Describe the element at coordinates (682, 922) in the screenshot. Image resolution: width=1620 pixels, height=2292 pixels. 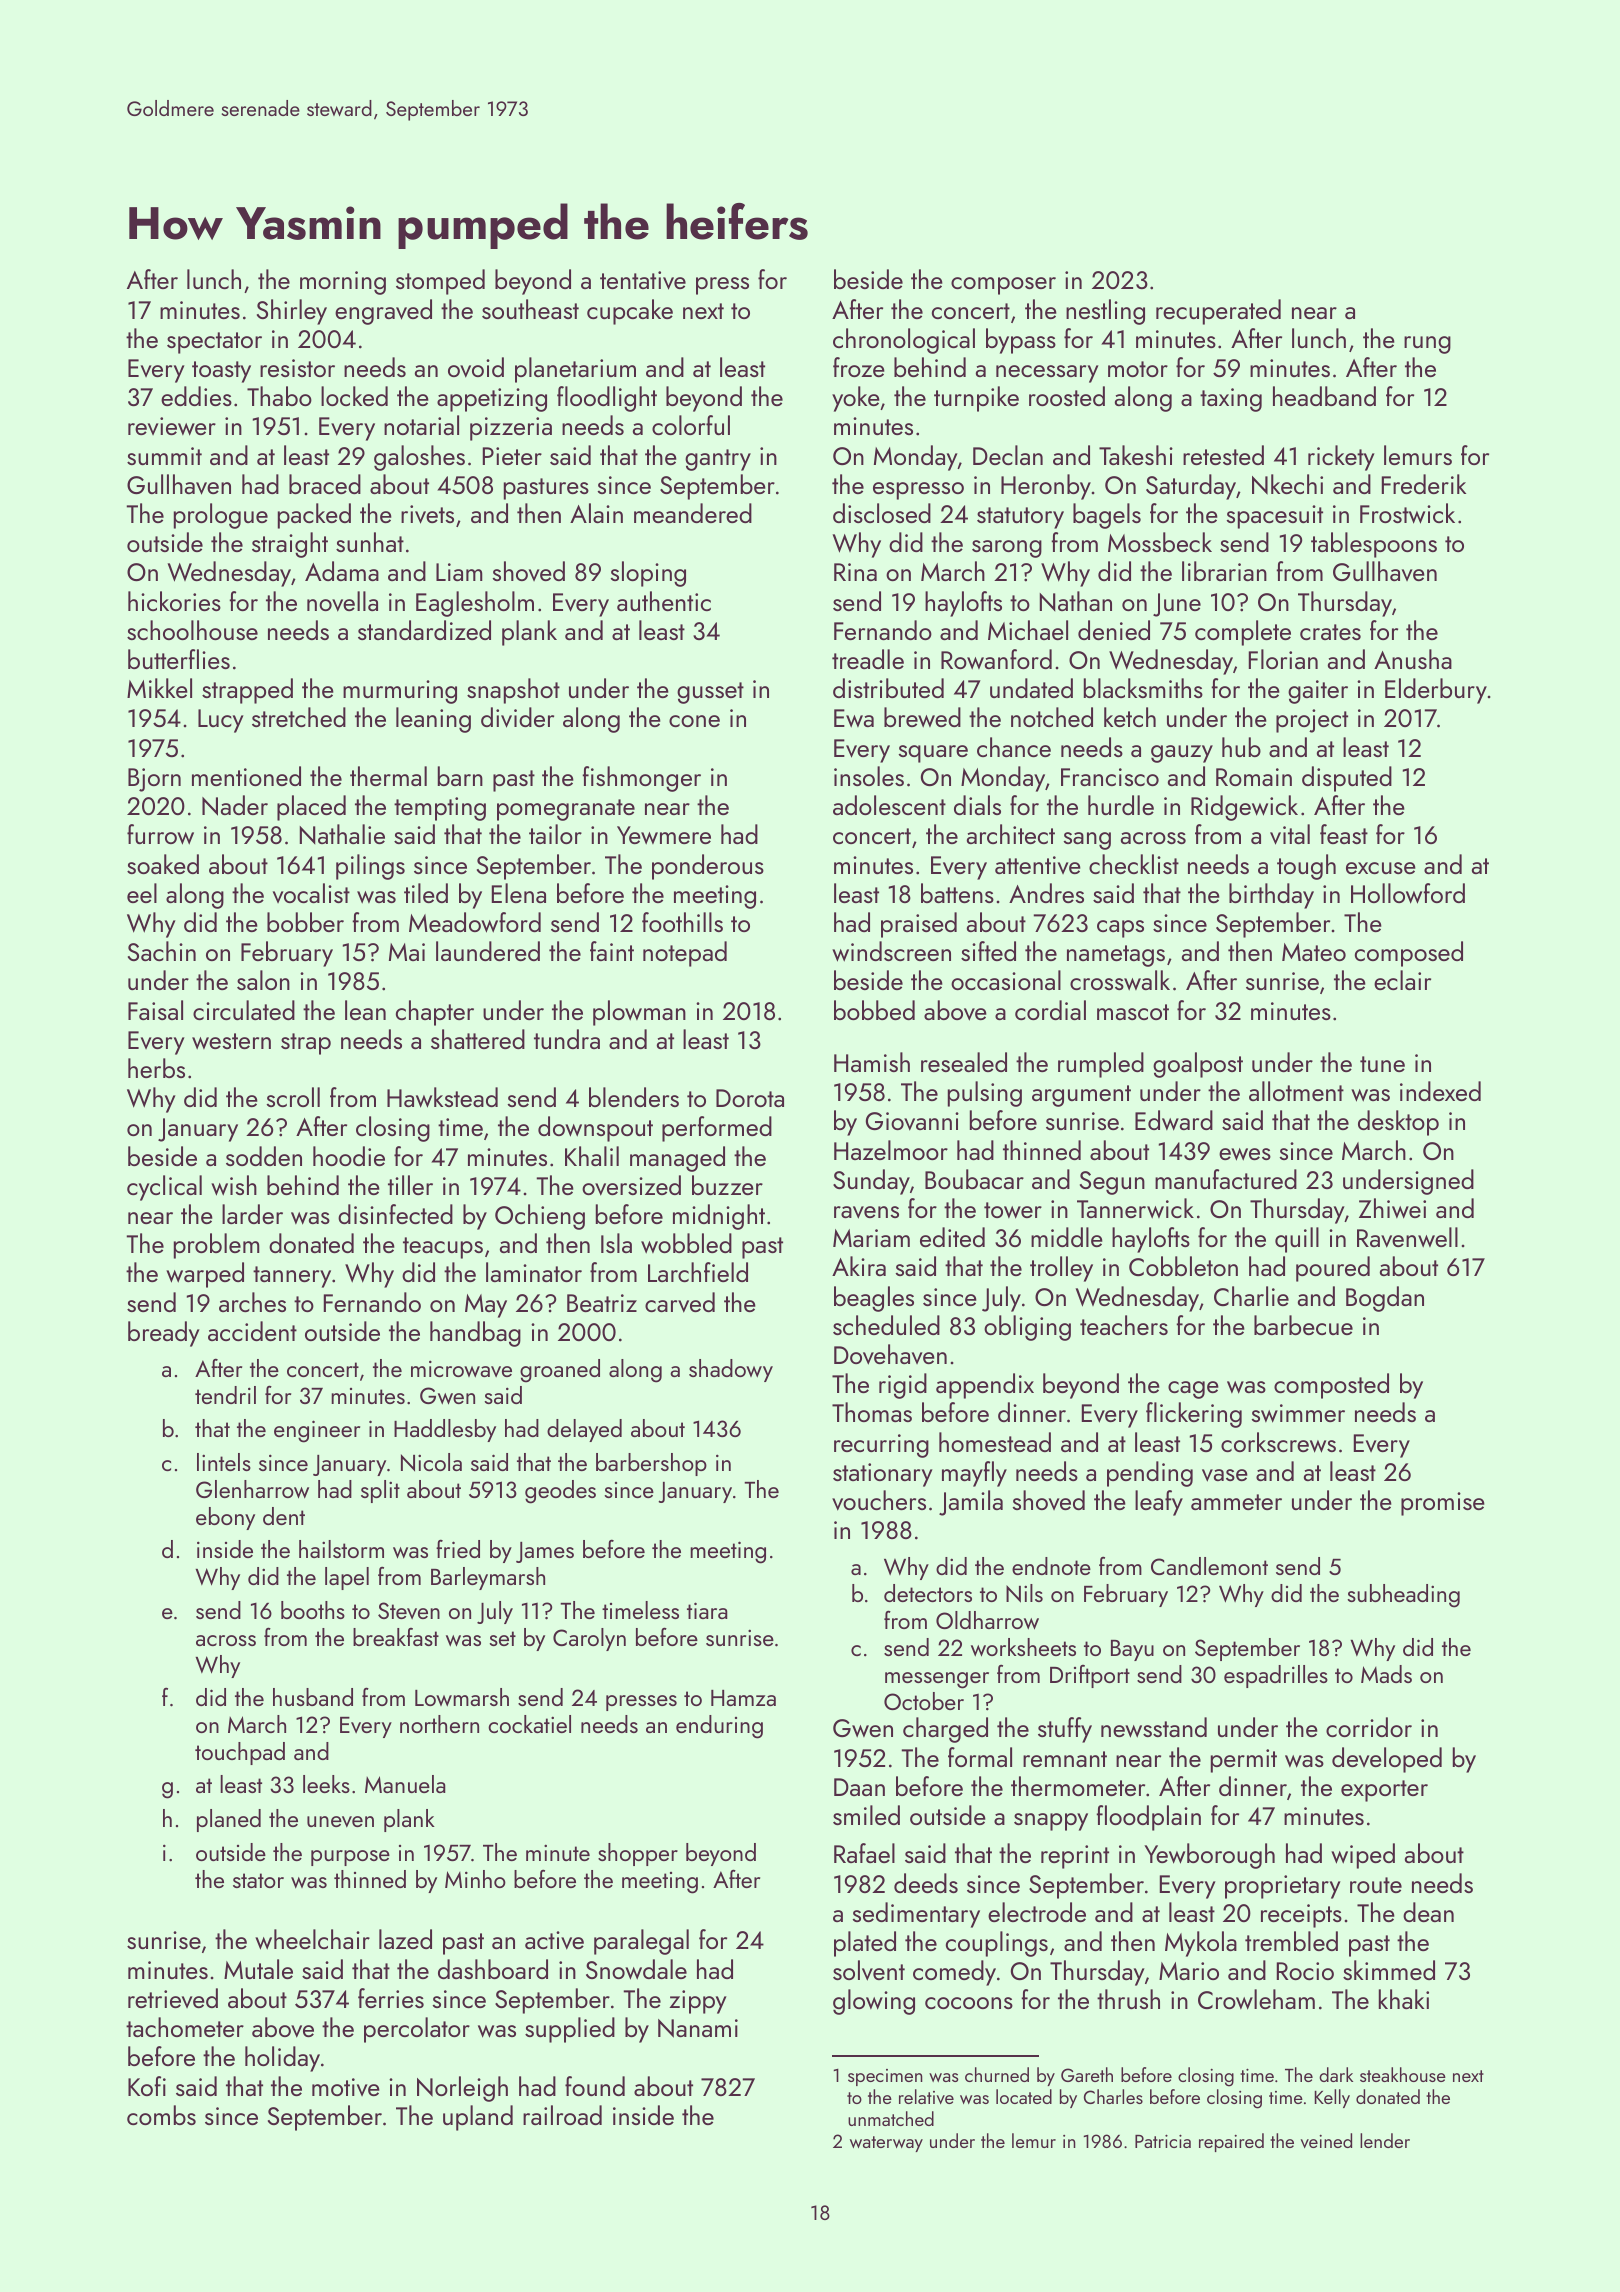
I see `foothills` at that location.
